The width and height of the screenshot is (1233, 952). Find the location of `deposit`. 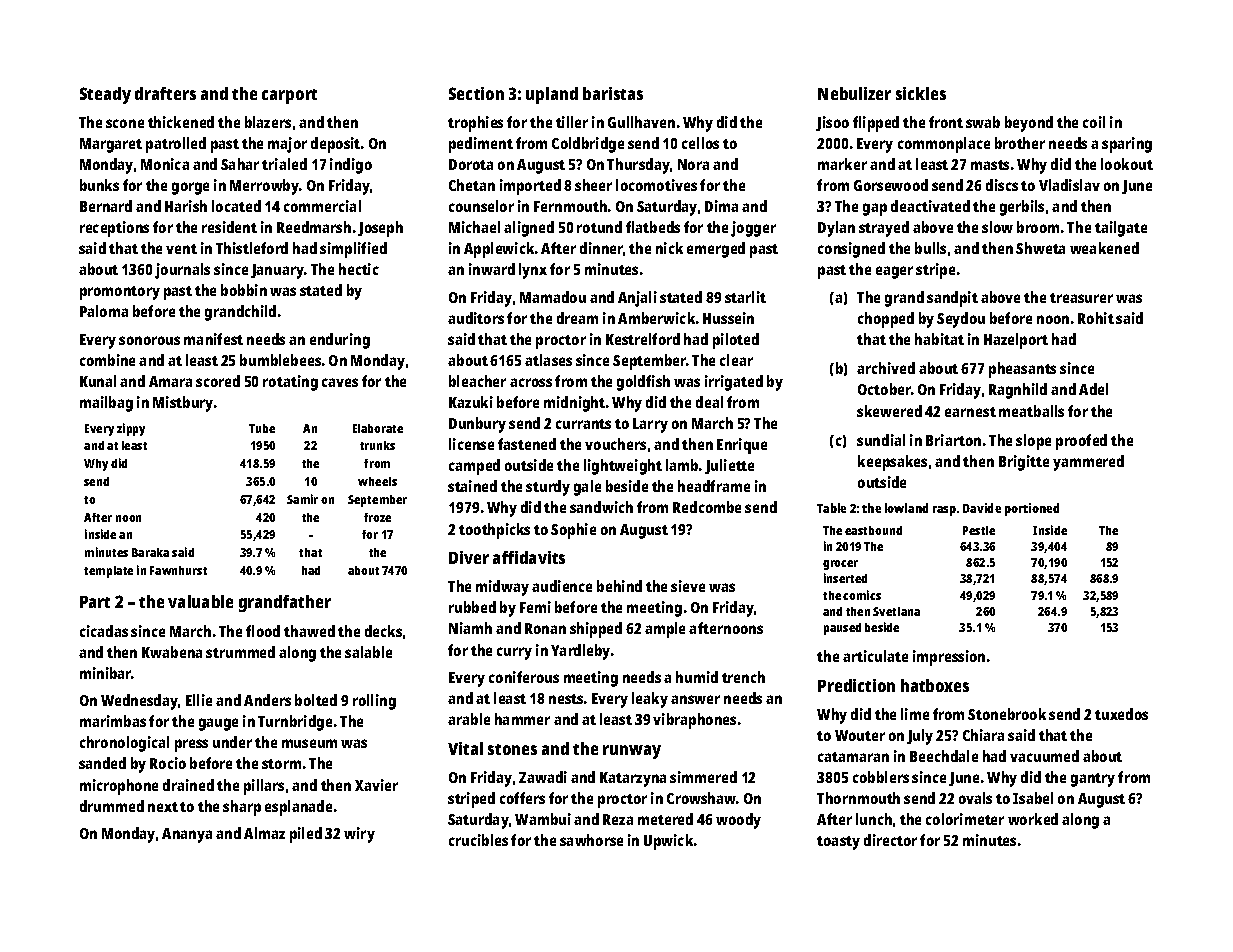

deposit is located at coordinates (335, 145).
